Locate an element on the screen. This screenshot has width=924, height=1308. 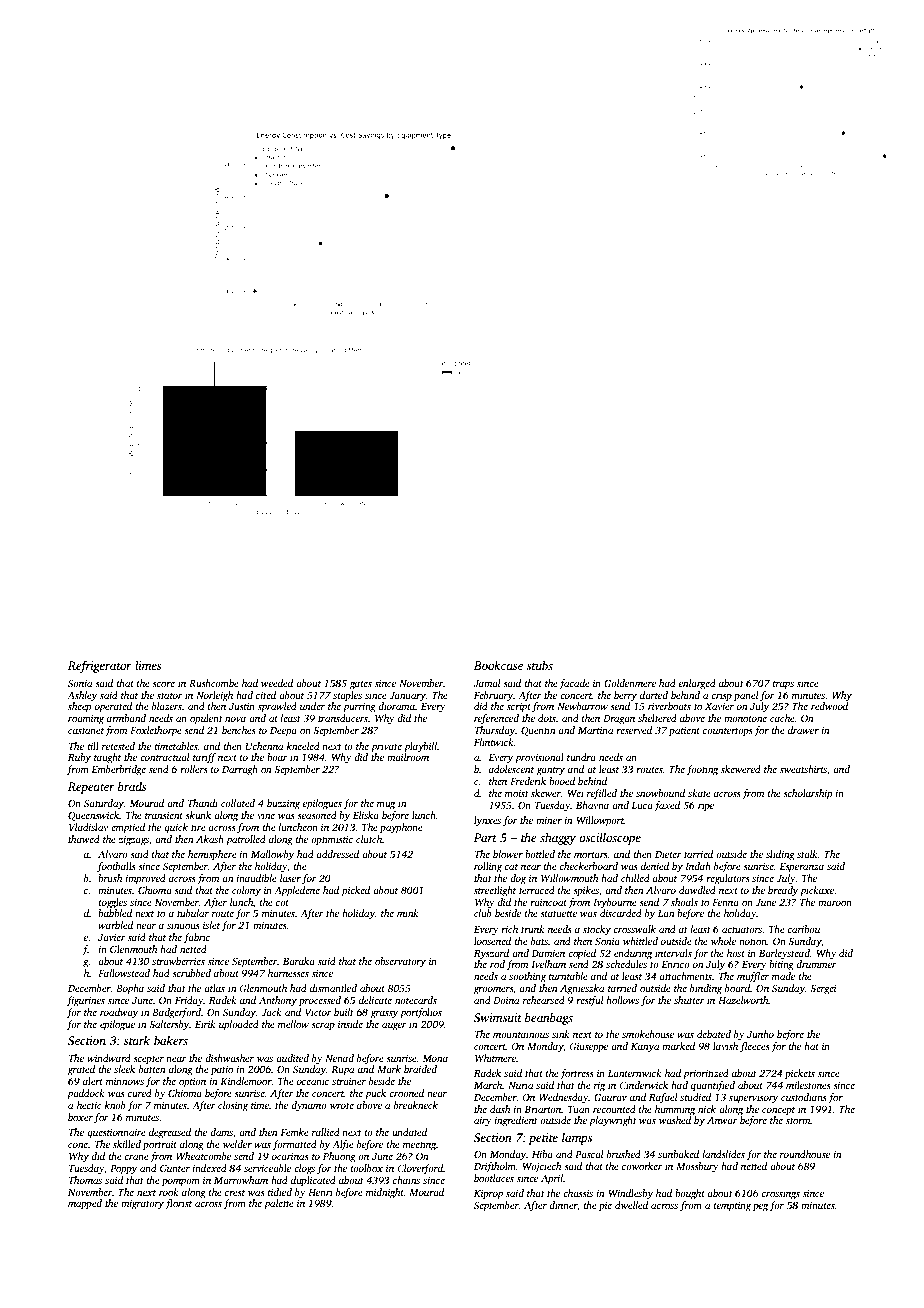
footing is located at coordinates (702, 770).
